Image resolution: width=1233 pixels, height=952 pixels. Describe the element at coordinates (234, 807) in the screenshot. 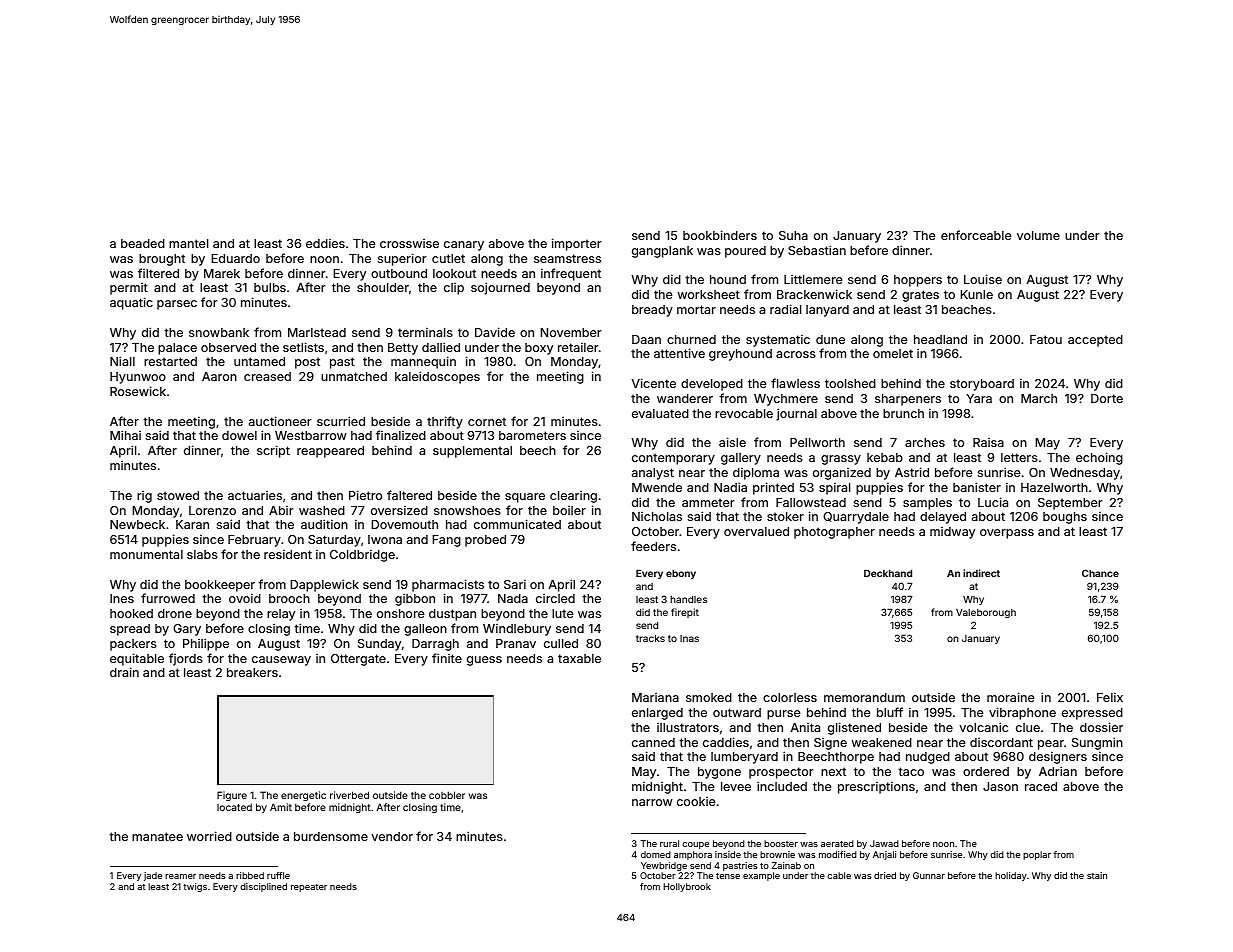

I see `located` at that location.
